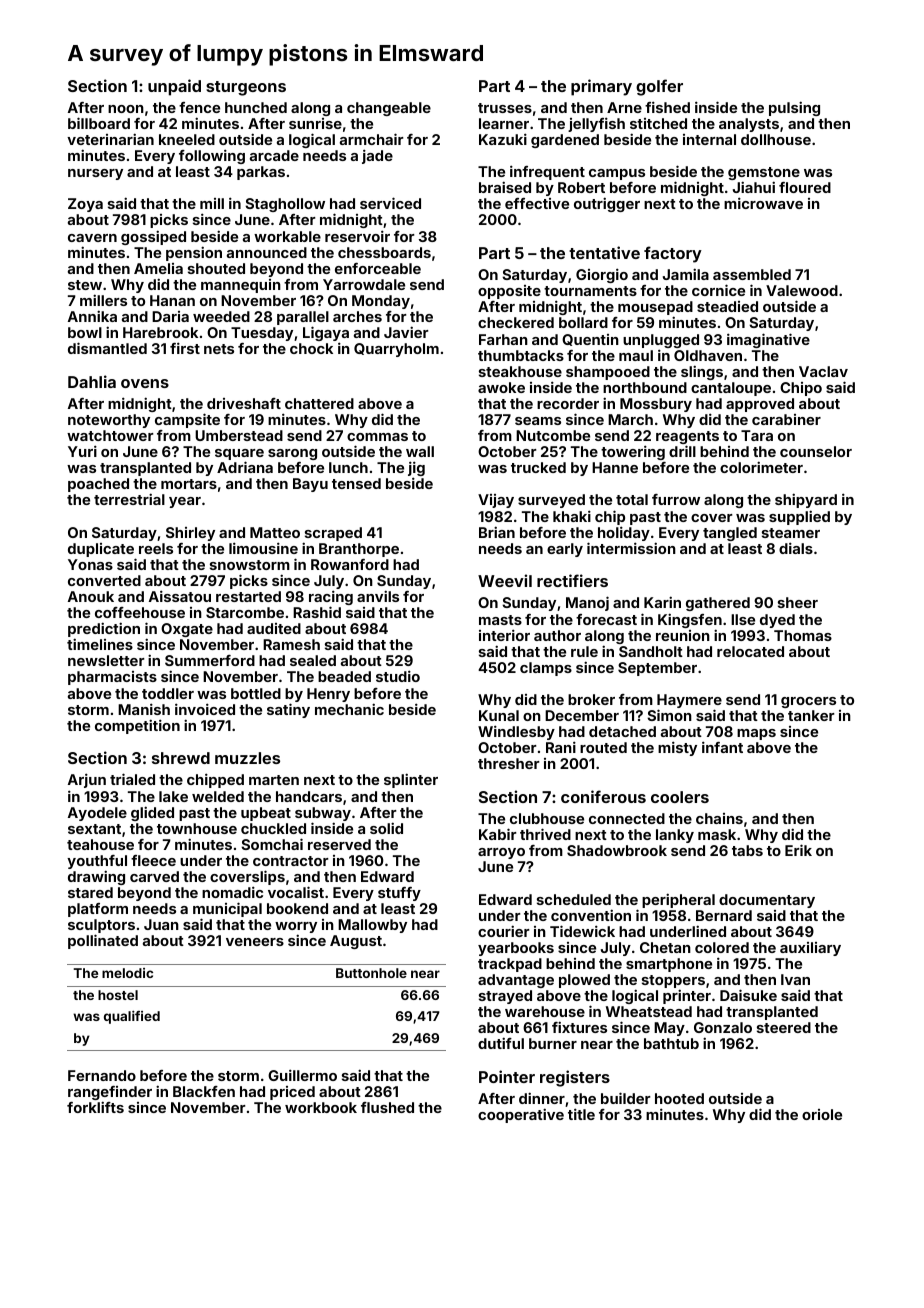 This screenshot has width=924, height=1308. I want to click on marten, so click(274, 780).
